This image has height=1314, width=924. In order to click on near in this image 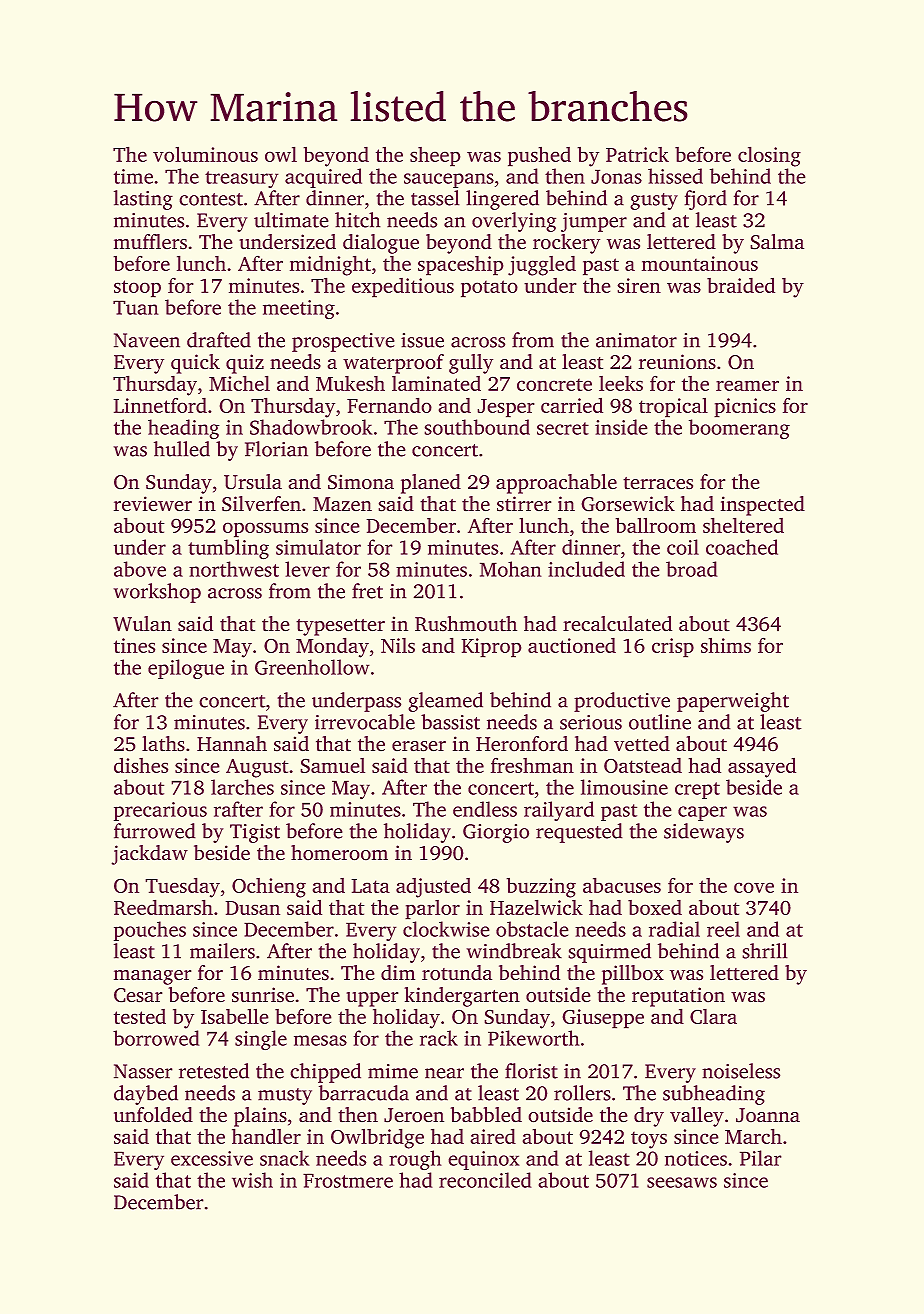, I will do `click(444, 1073)`.
